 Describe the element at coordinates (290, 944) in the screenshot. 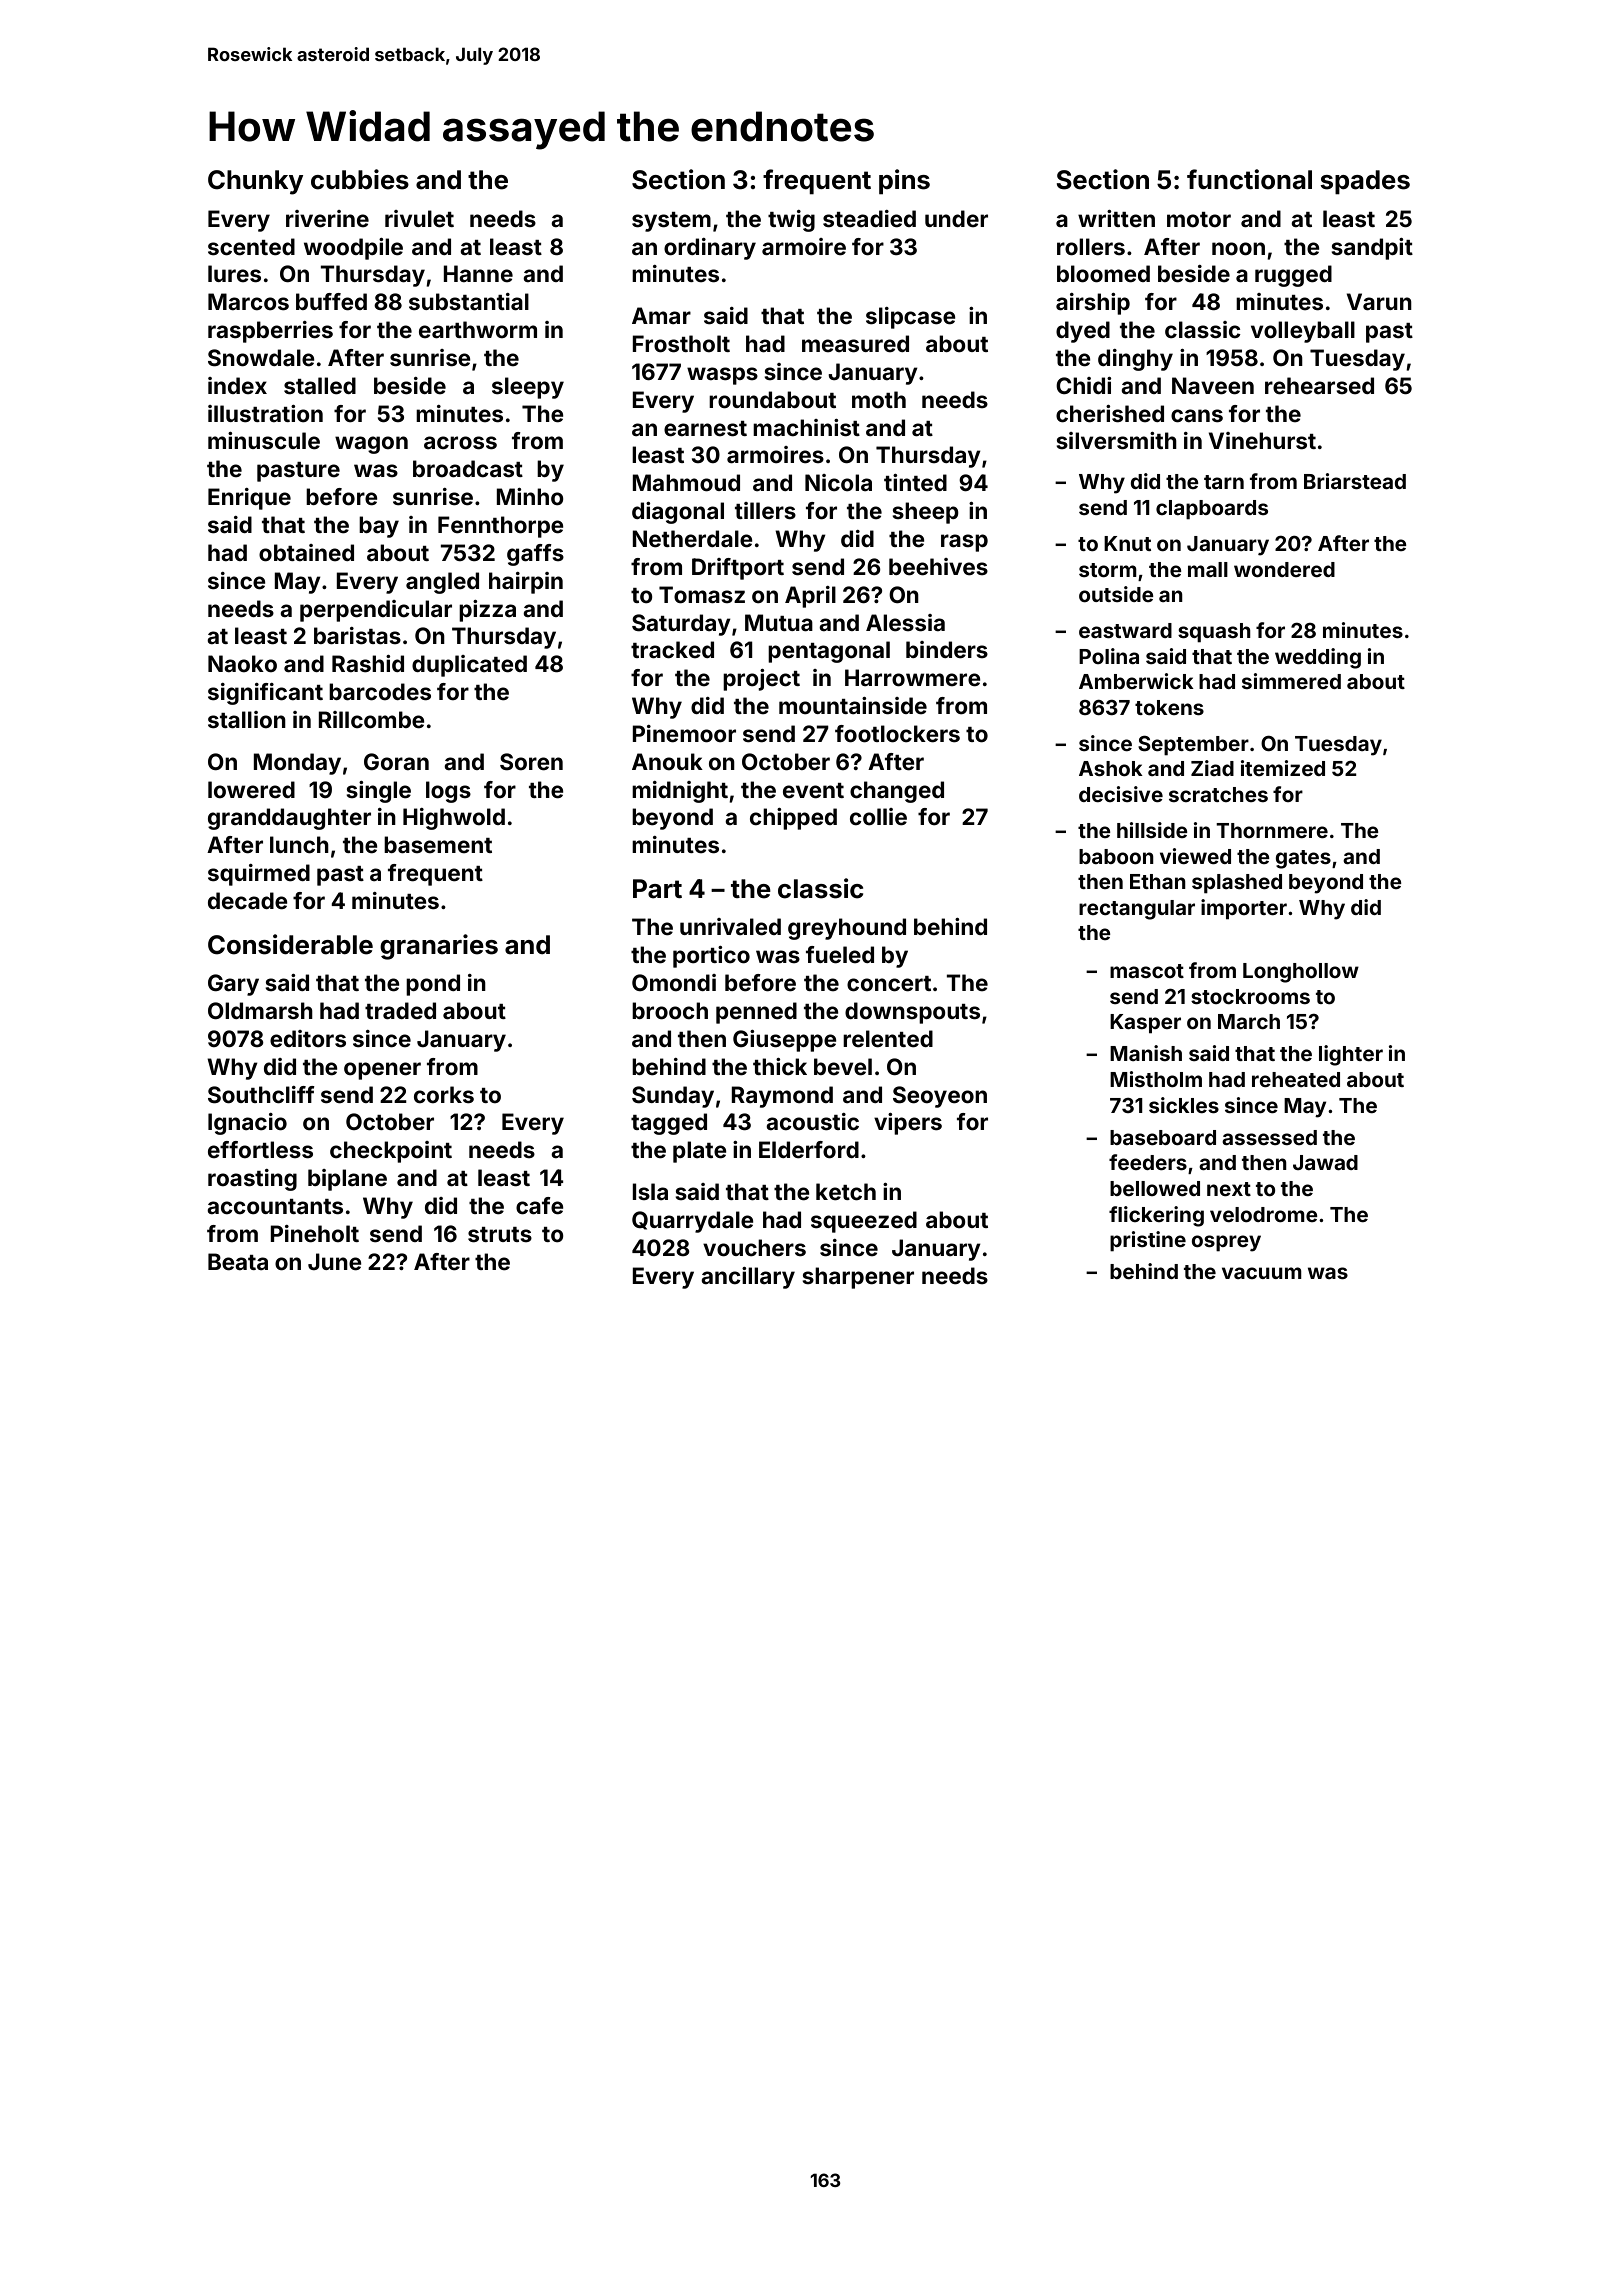

I see `Considerable` at that location.
